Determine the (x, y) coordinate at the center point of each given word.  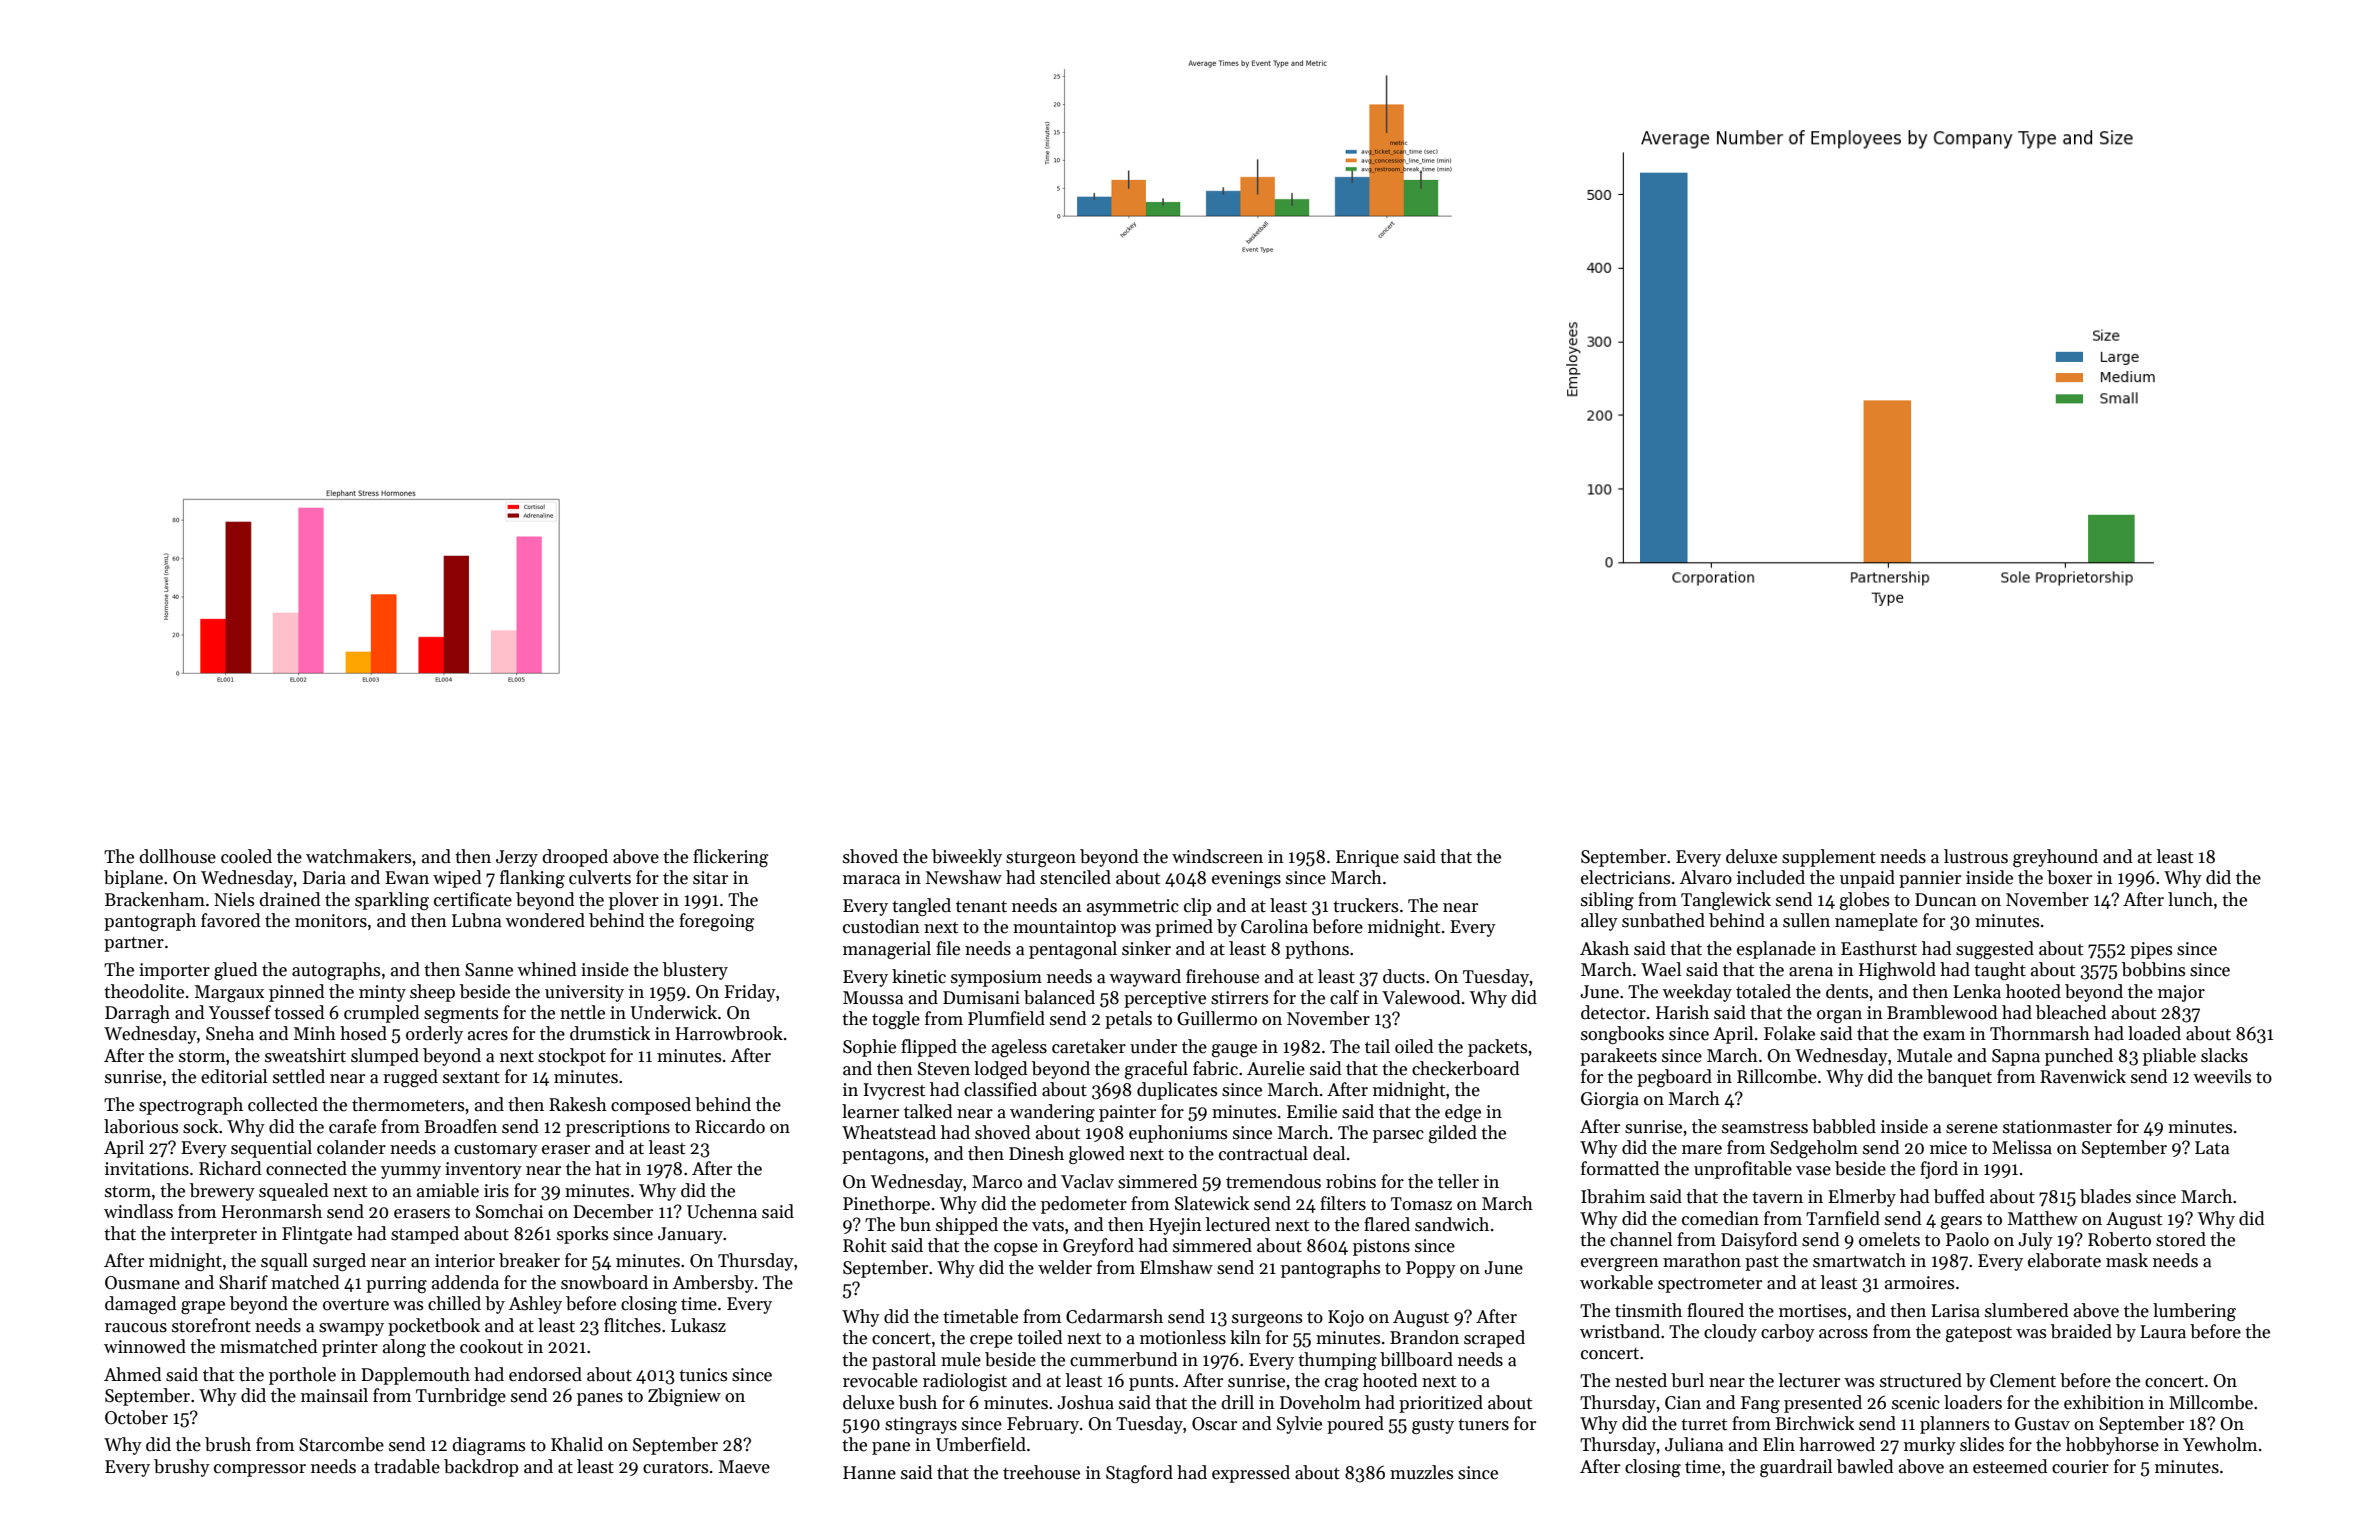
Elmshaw (1176, 1267)
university (584, 993)
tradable (407, 1466)
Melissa (2022, 1147)
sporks (582, 1235)
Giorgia (1610, 1100)
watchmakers (358, 856)
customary (496, 1150)
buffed (1959, 1196)
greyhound (2055, 858)
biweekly (967, 858)
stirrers (1239, 998)
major (2181, 993)
